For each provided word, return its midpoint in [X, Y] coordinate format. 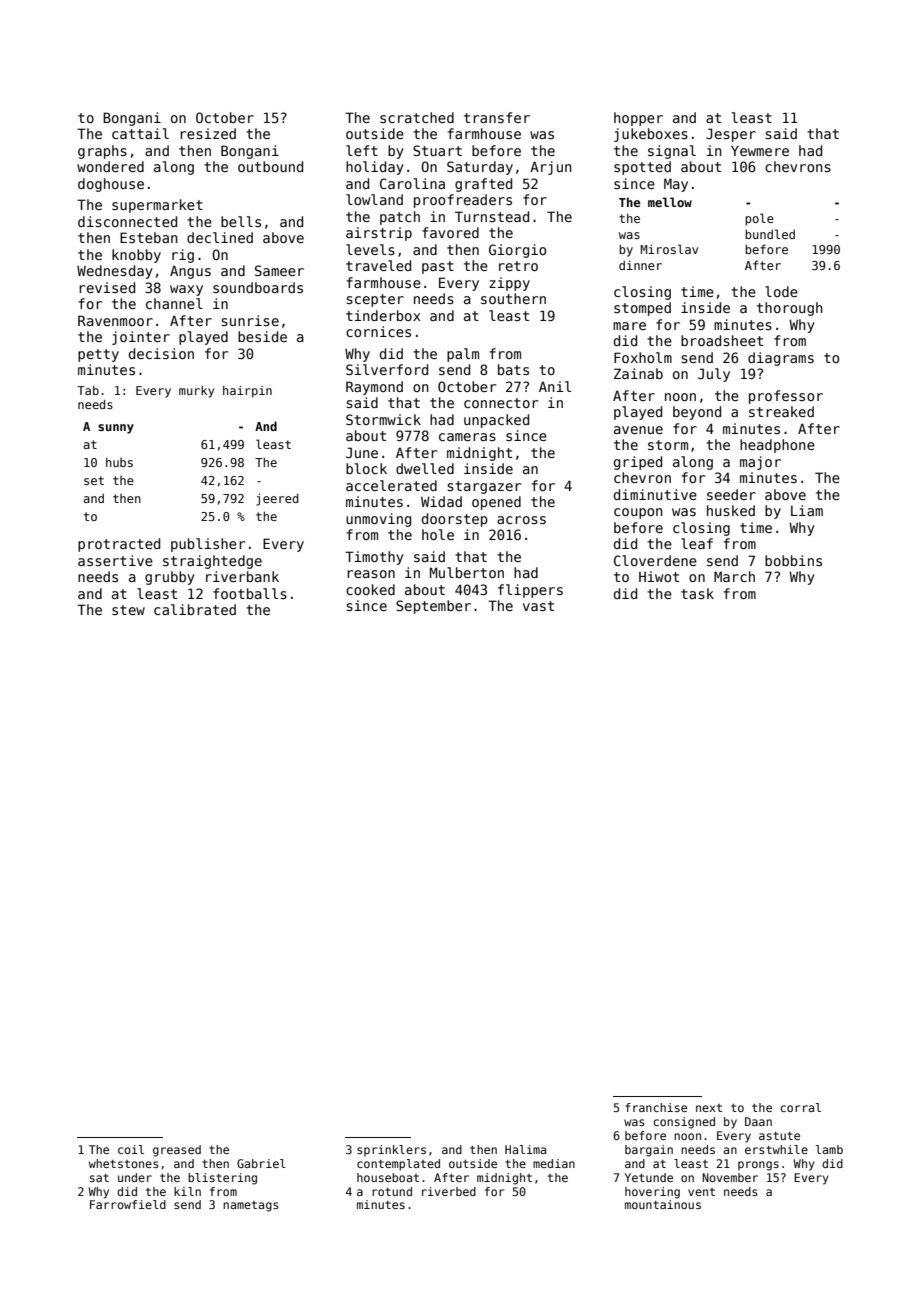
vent [701, 1192]
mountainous [663, 1204]
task [697, 593]
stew [128, 610]
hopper [638, 119]
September [433, 607]
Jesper [731, 135]
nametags [251, 1206]
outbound [270, 166]
